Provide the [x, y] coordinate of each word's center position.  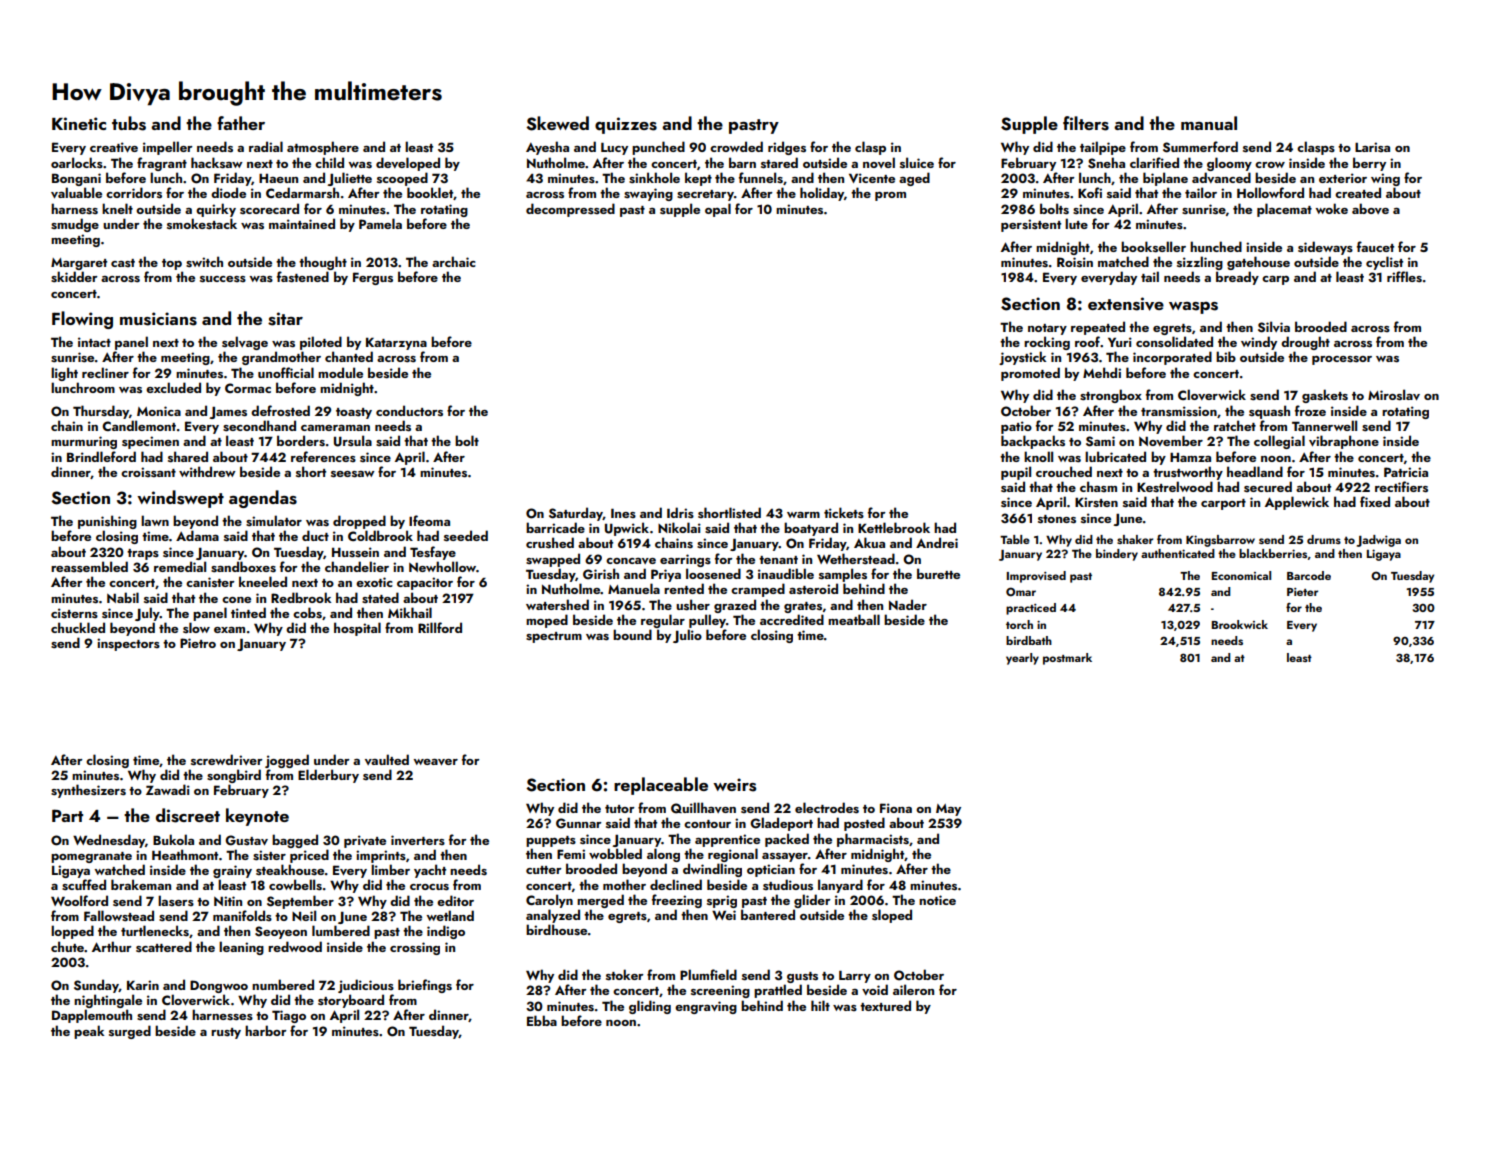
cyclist [1384, 263]
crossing [415, 948]
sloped [892, 916]
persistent [1031, 225]
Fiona [896, 808]
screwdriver [227, 760]
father [241, 123]
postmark [1067, 659]
